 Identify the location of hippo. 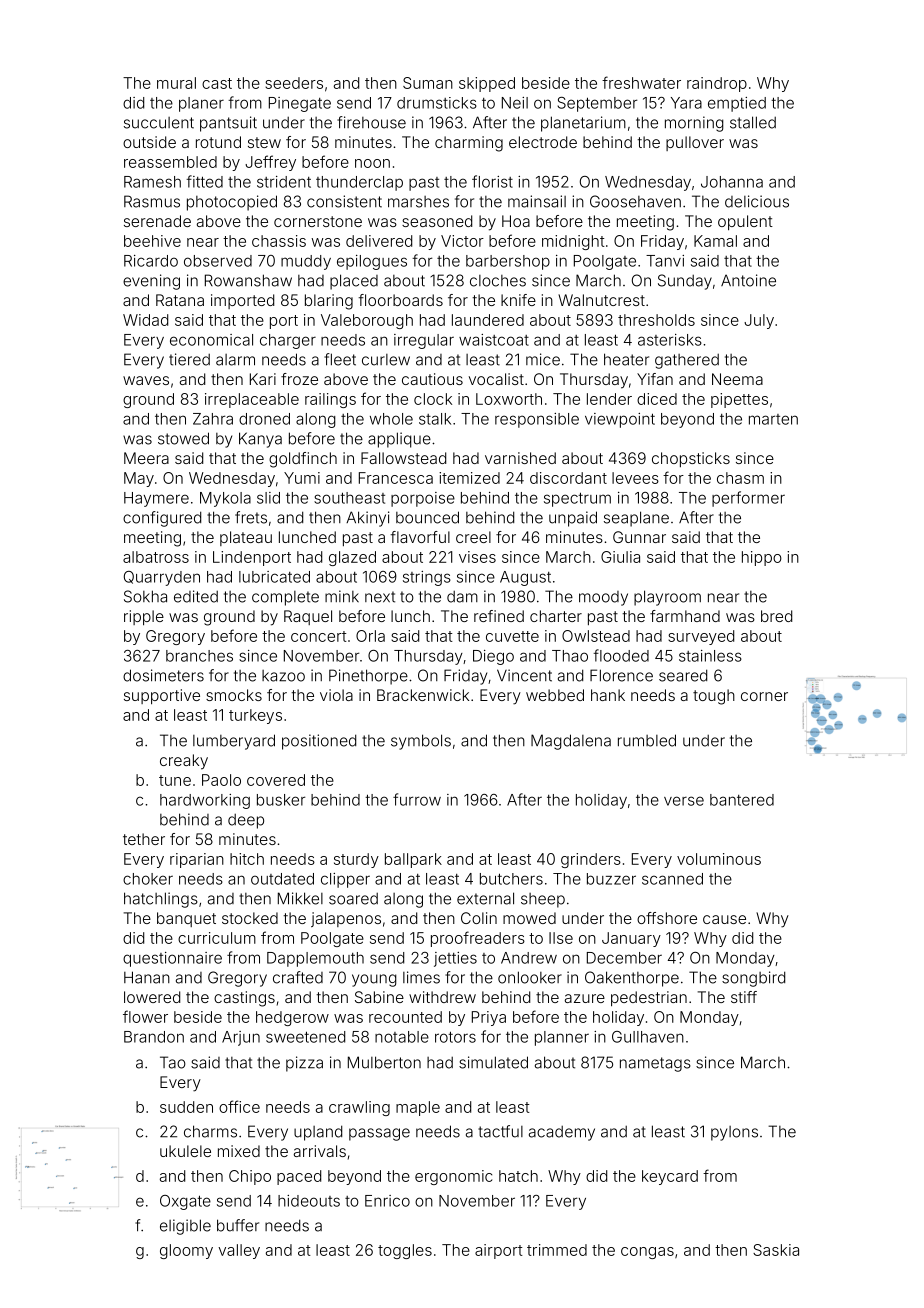
(762, 558).
